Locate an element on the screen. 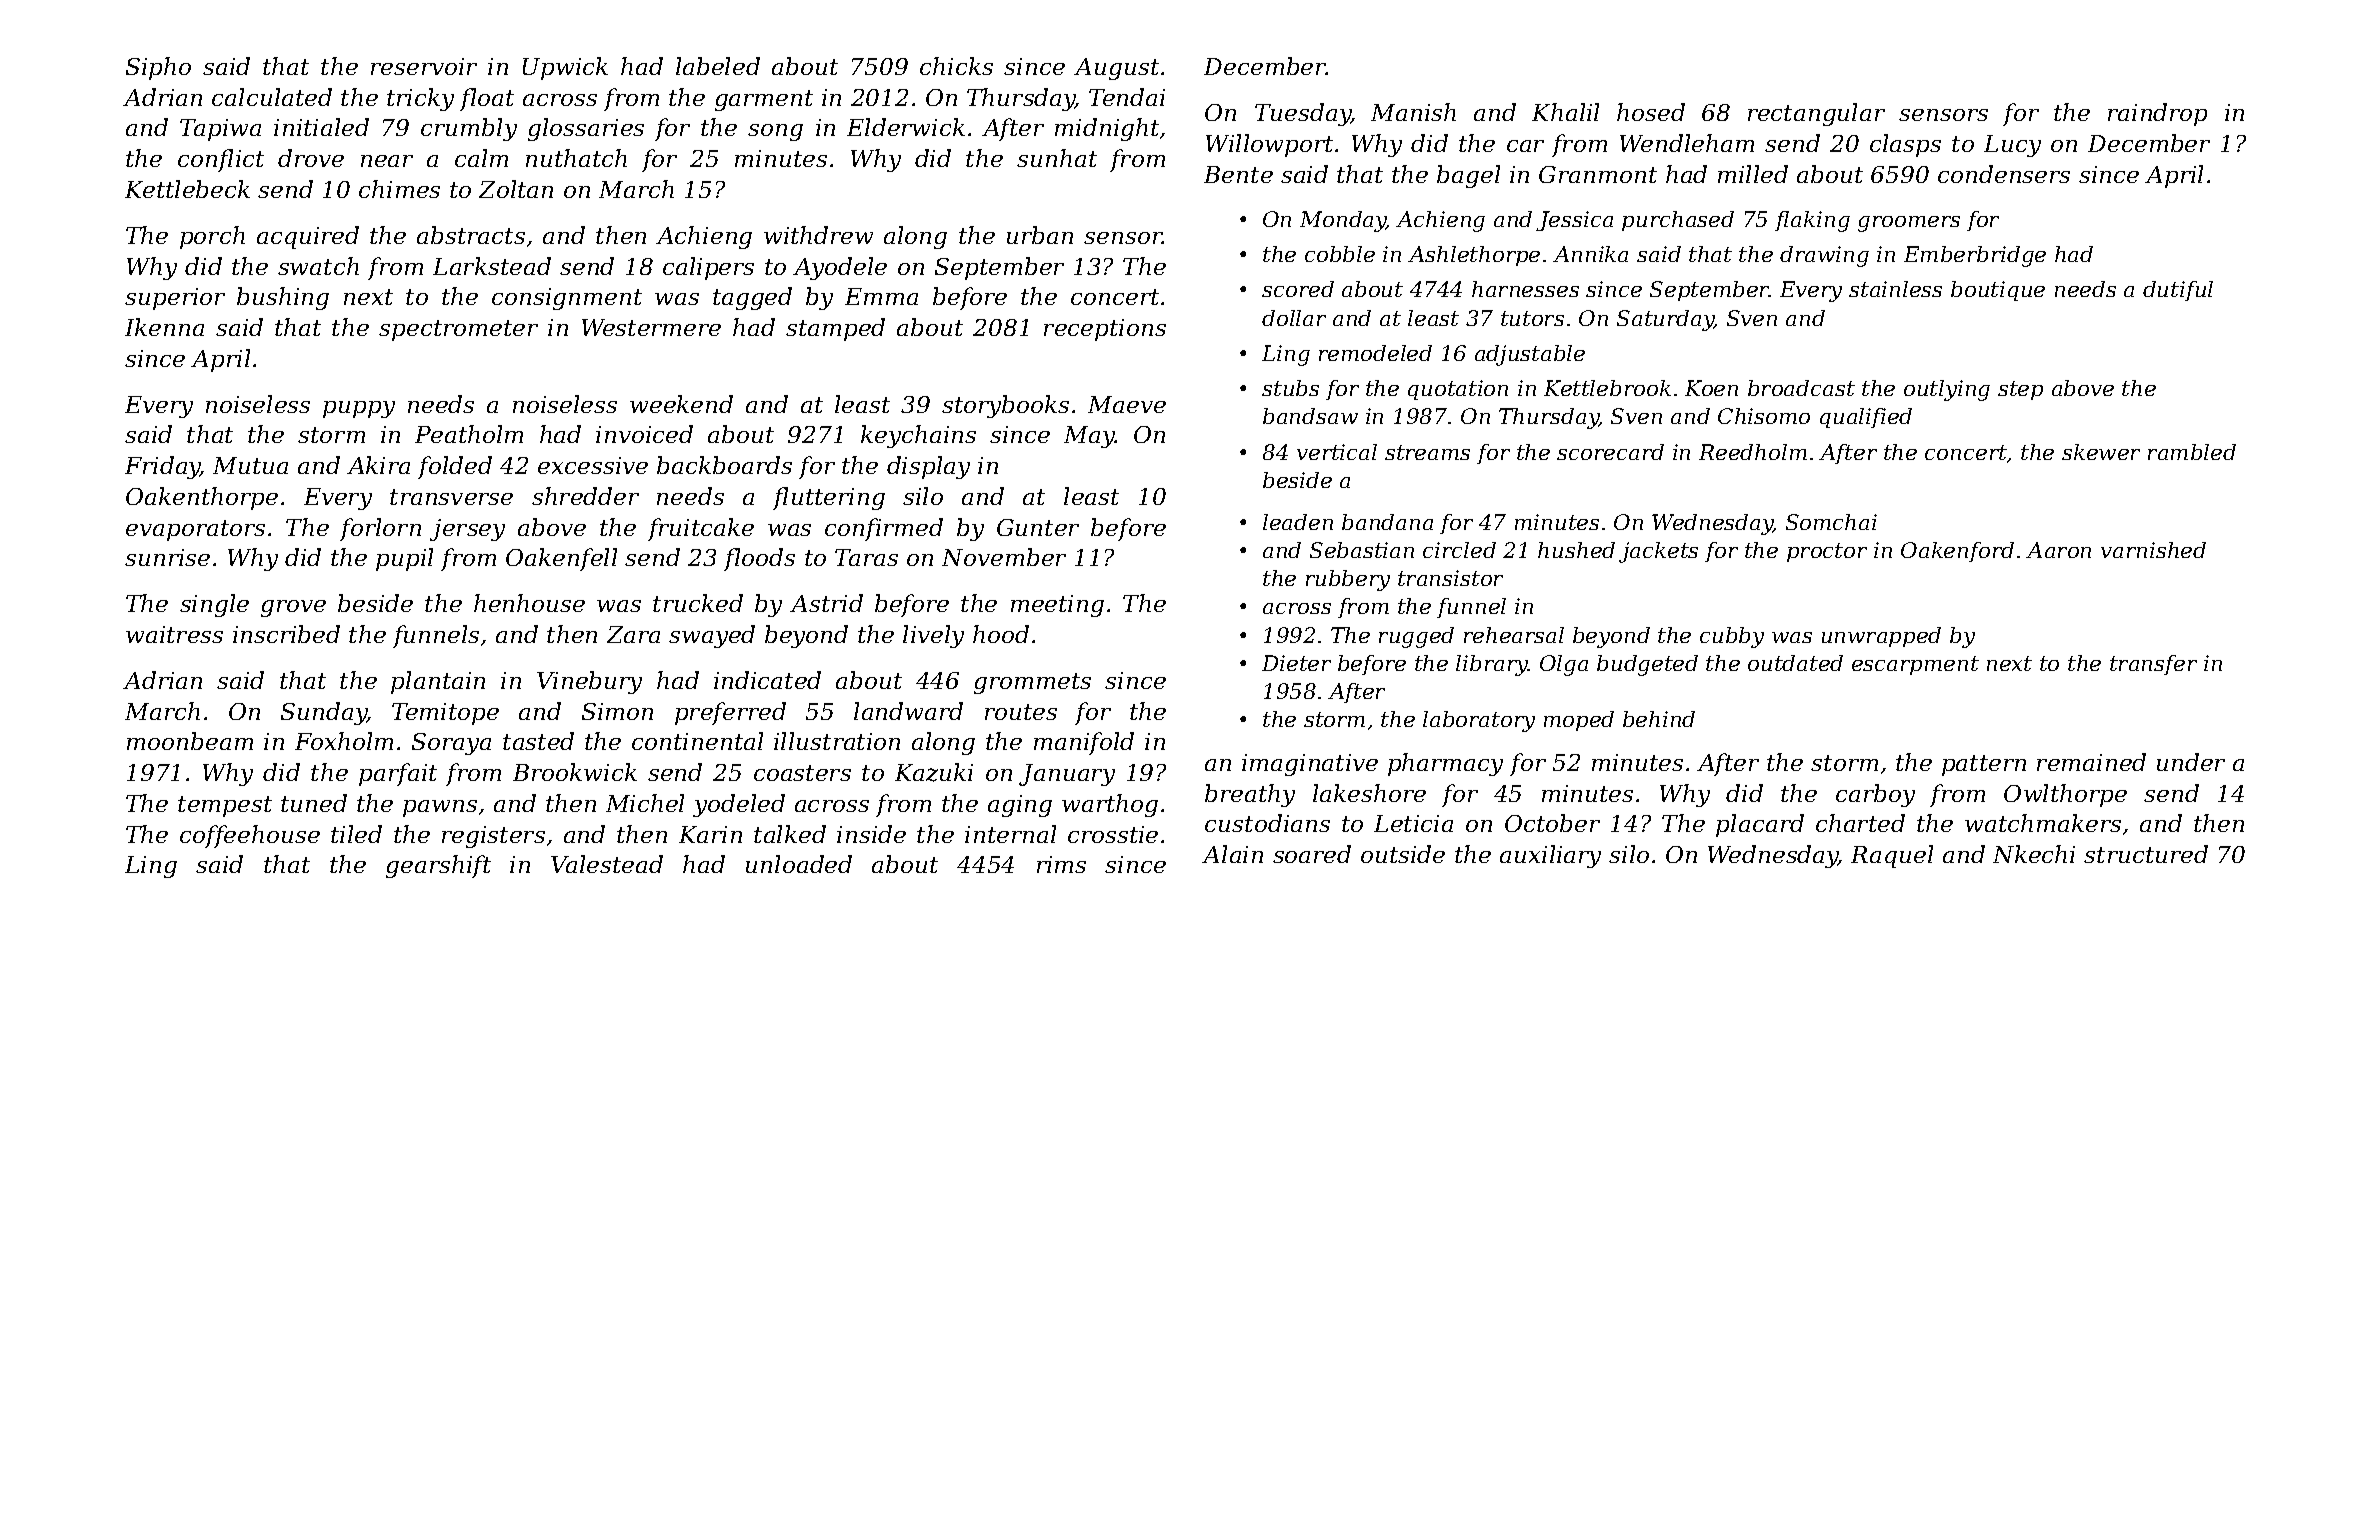 This screenshot has height=1535, width=2372. raindrop is located at coordinates (2157, 114).
